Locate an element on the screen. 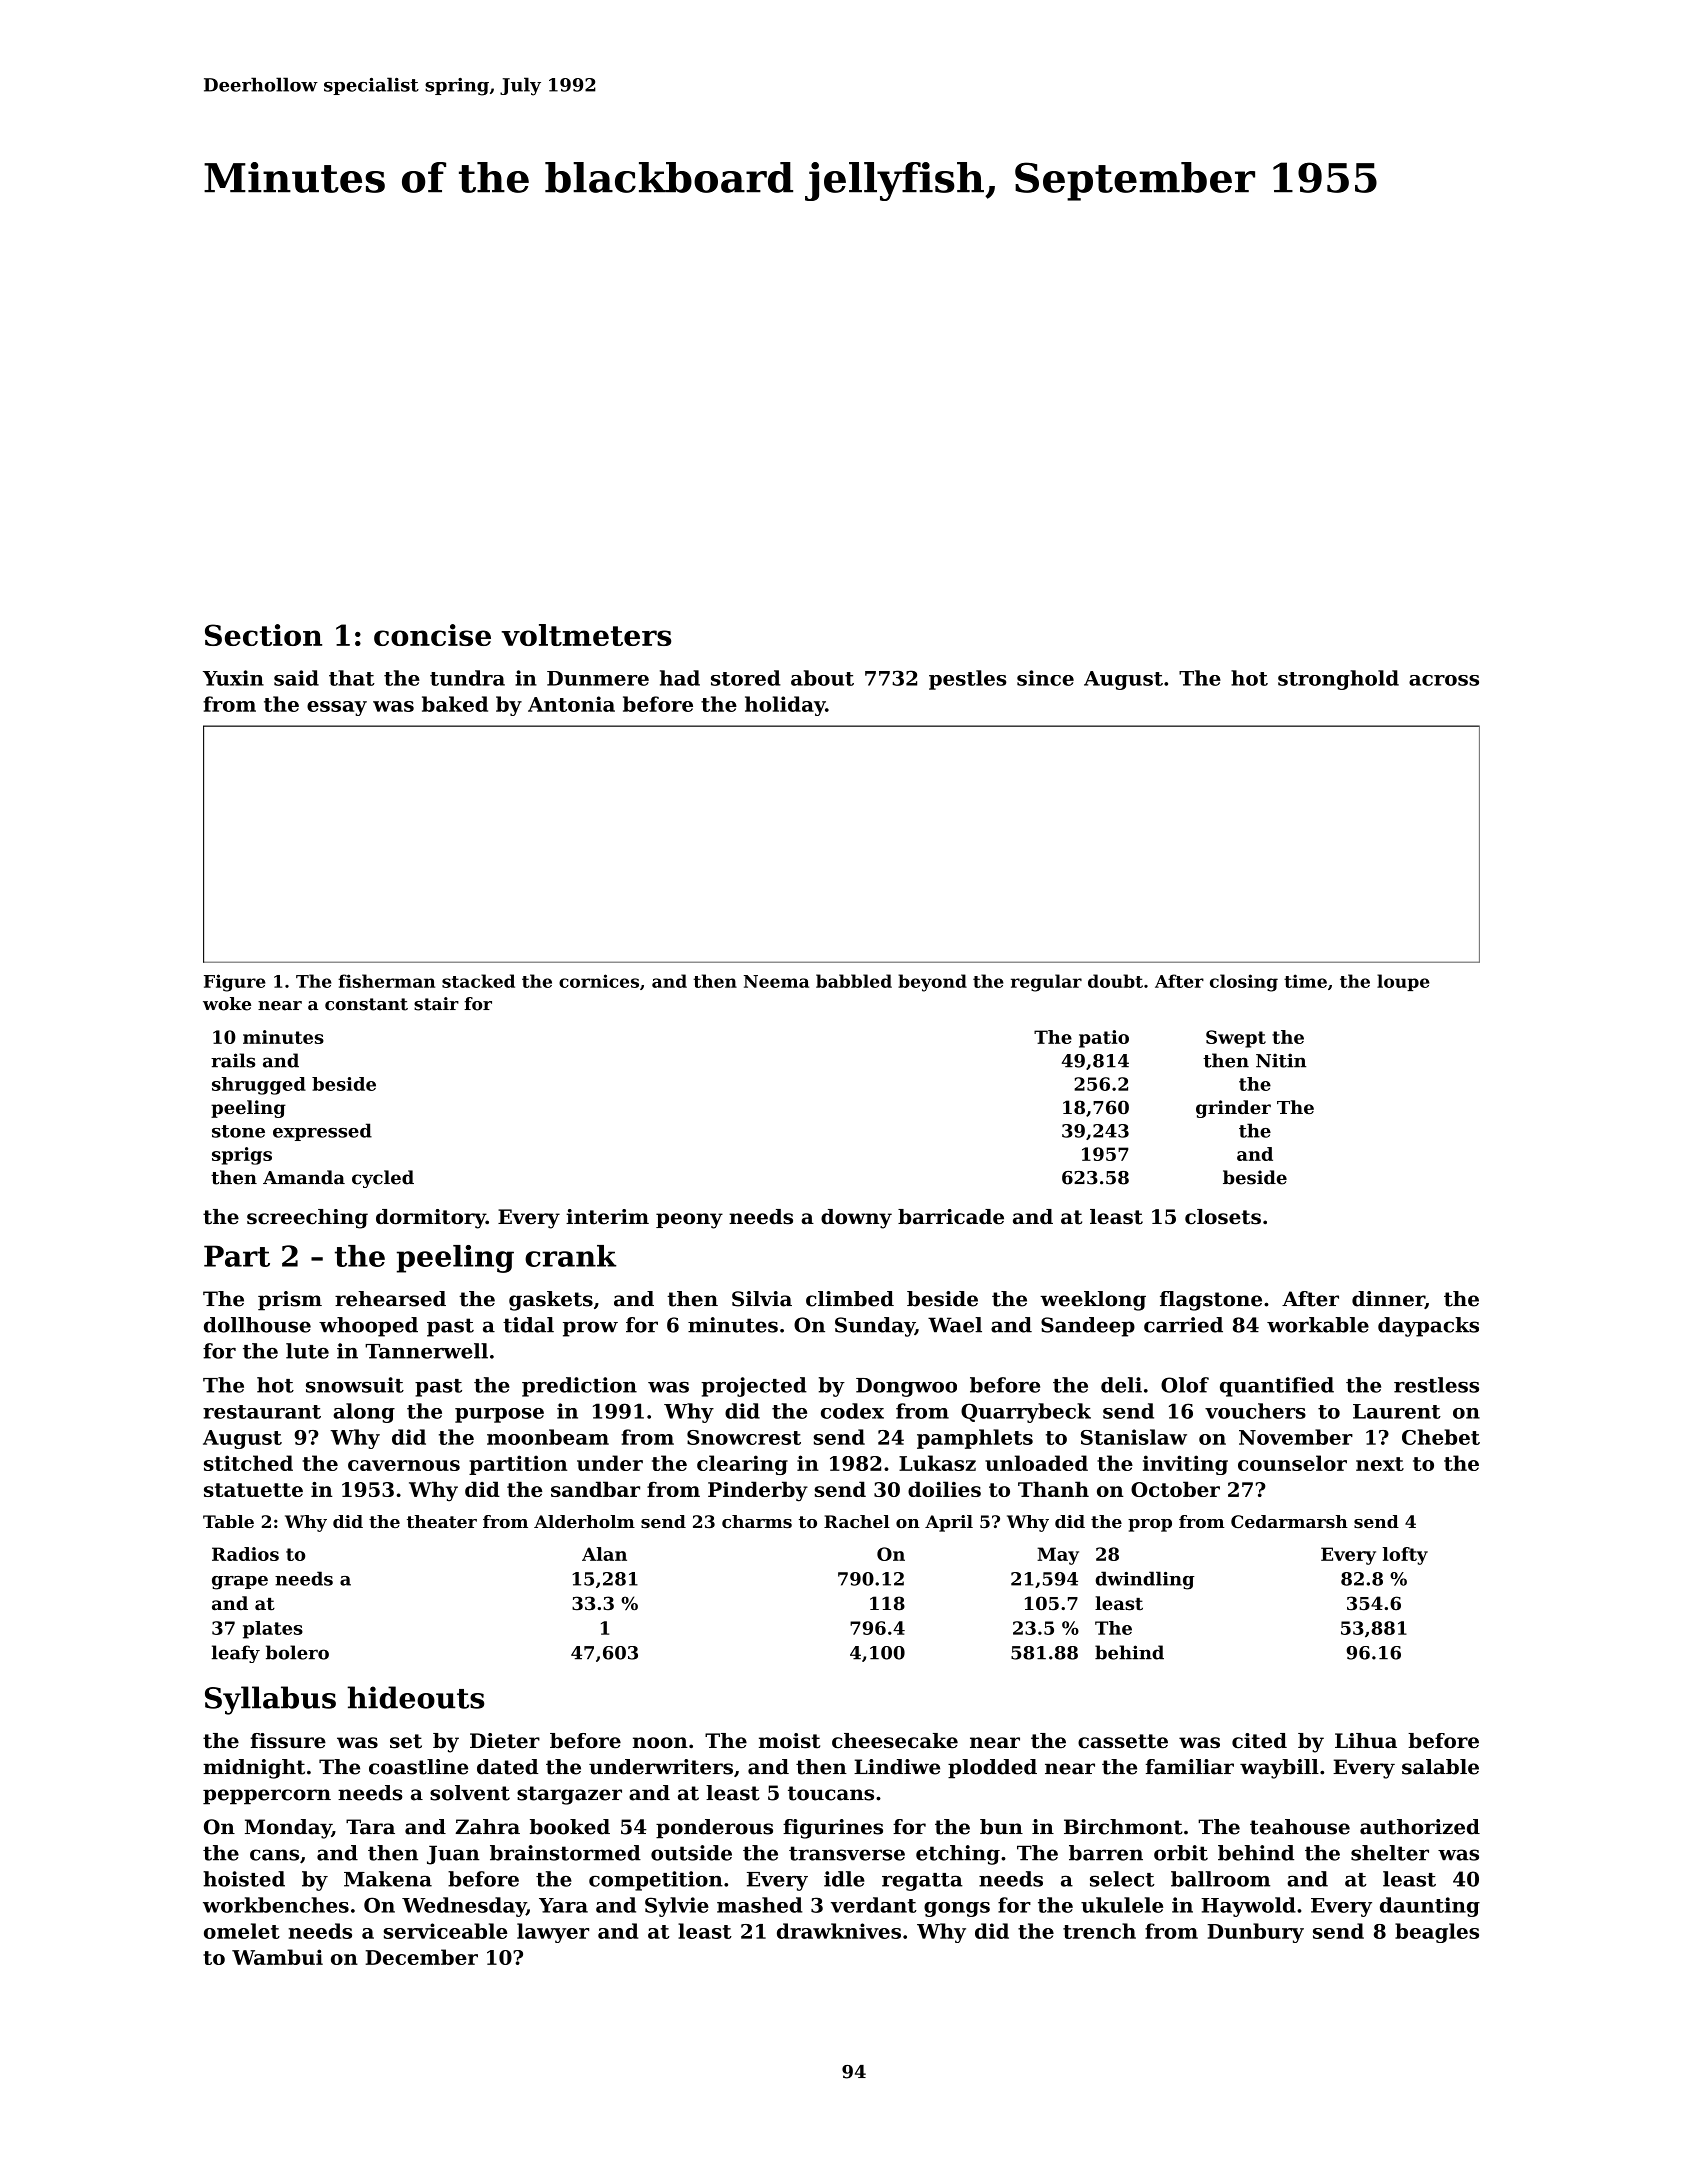 This screenshot has height=2178, width=1683. closets is located at coordinates (1223, 1217).
